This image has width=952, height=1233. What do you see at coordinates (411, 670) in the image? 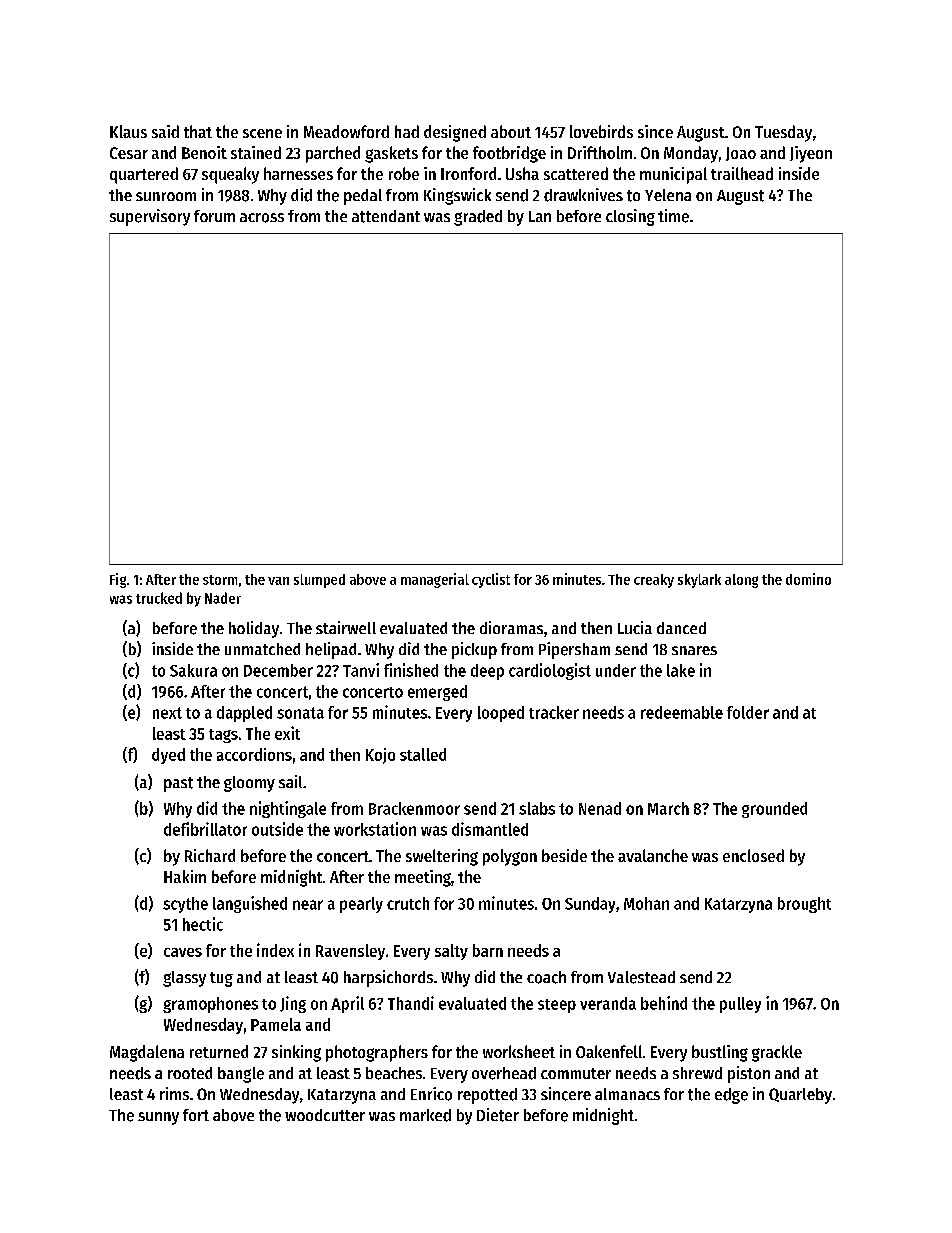
I see `finished` at bounding box center [411, 670].
